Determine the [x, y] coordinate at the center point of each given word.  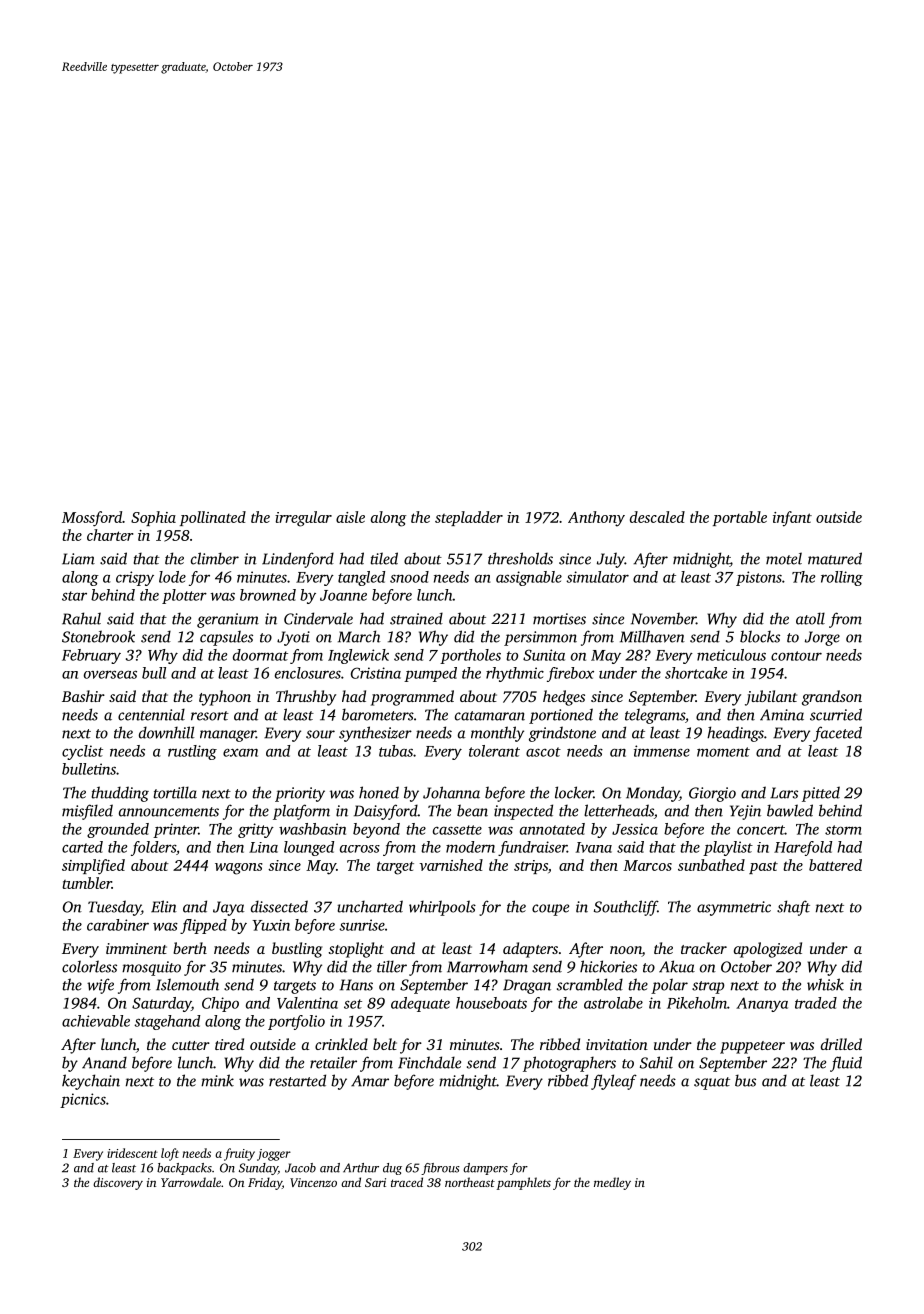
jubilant [771, 698]
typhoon [225, 698]
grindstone [562, 734]
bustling [297, 950]
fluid [846, 1064]
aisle [350, 517]
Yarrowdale [191, 1182]
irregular [303, 519]
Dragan [527, 986]
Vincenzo [313, 1182]
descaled [657, 517]
